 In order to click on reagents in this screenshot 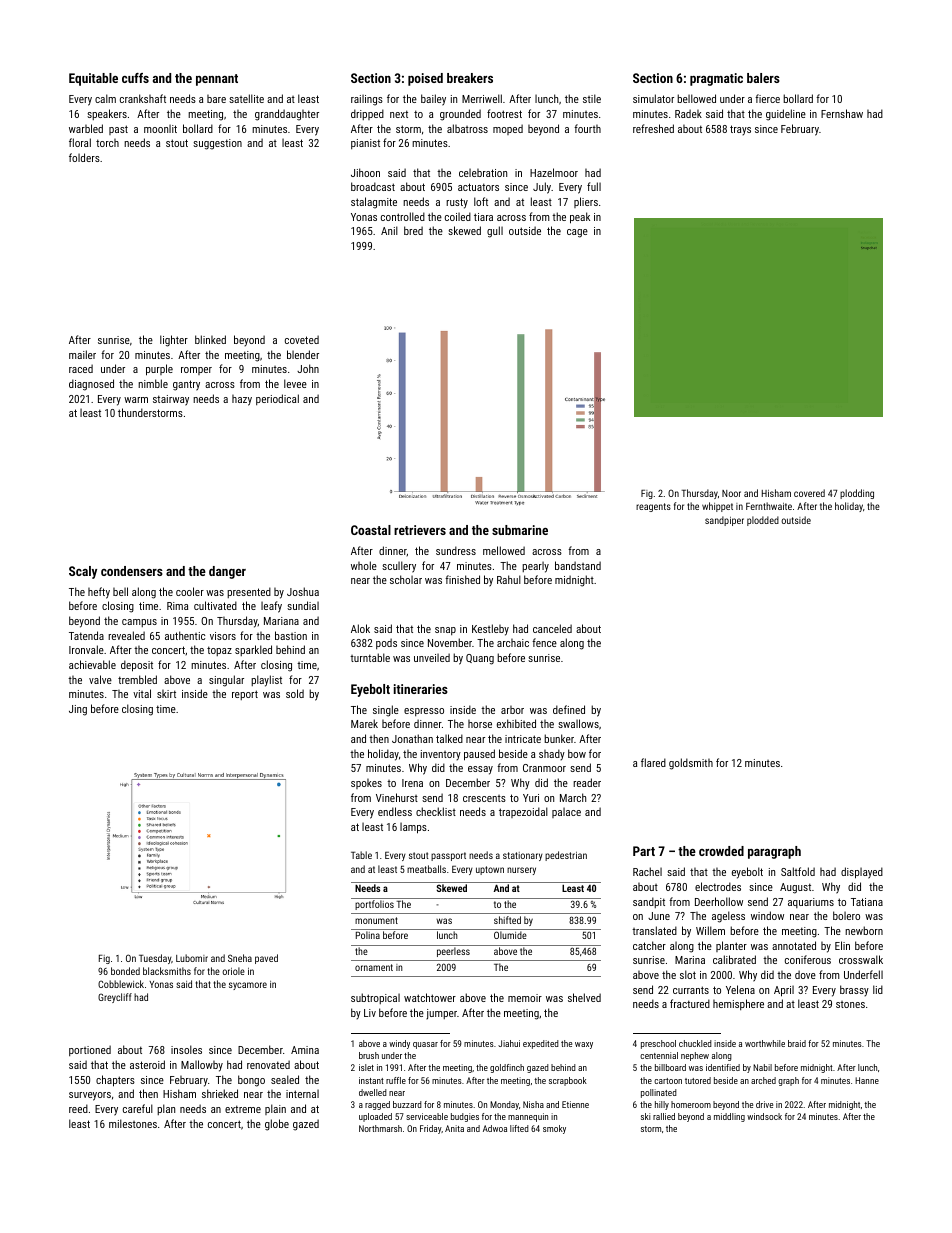, I will do `click(653, 507)`.
